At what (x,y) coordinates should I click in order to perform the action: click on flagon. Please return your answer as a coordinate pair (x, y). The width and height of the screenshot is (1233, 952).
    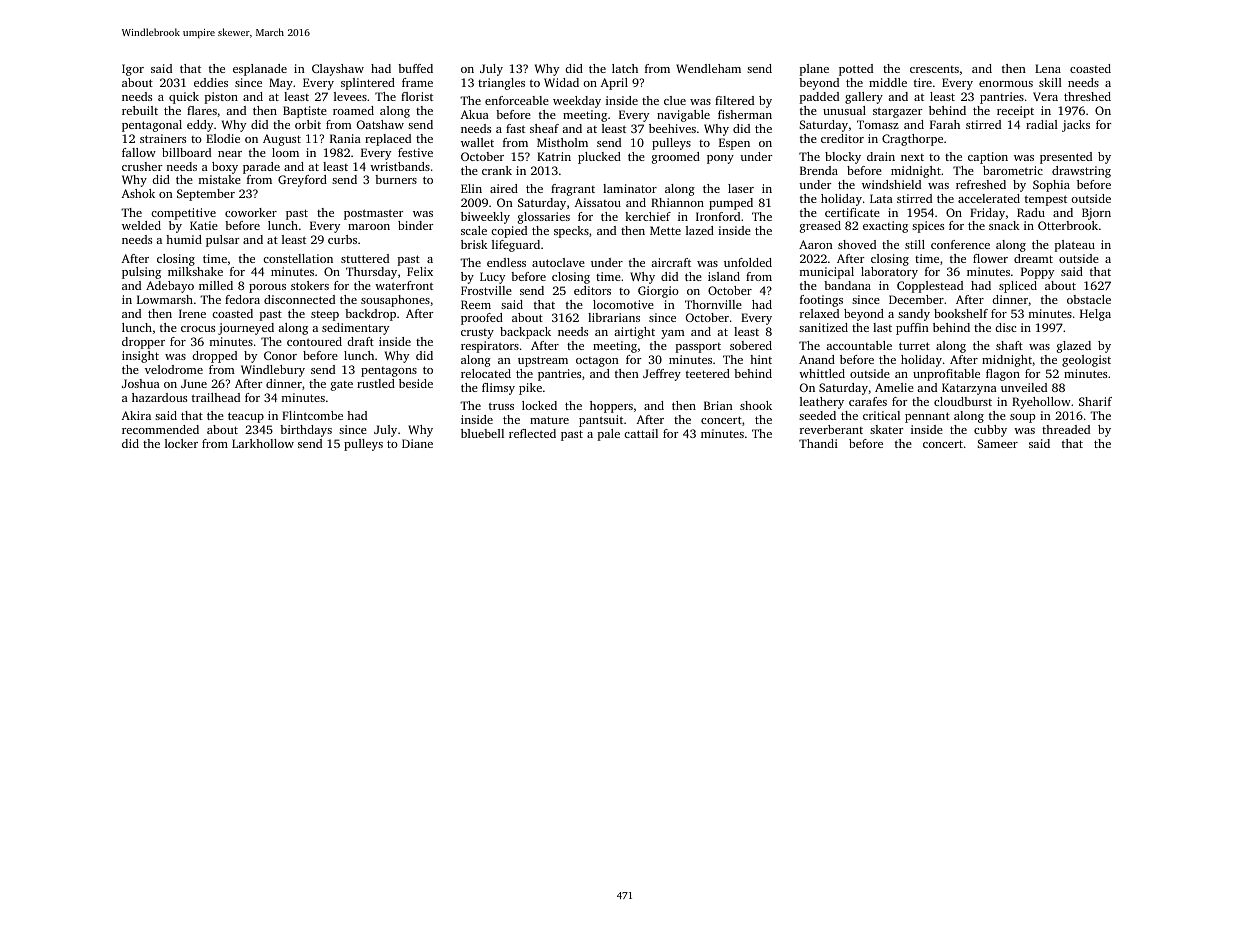
    Looking at the image, I should click on (1003, 375).
